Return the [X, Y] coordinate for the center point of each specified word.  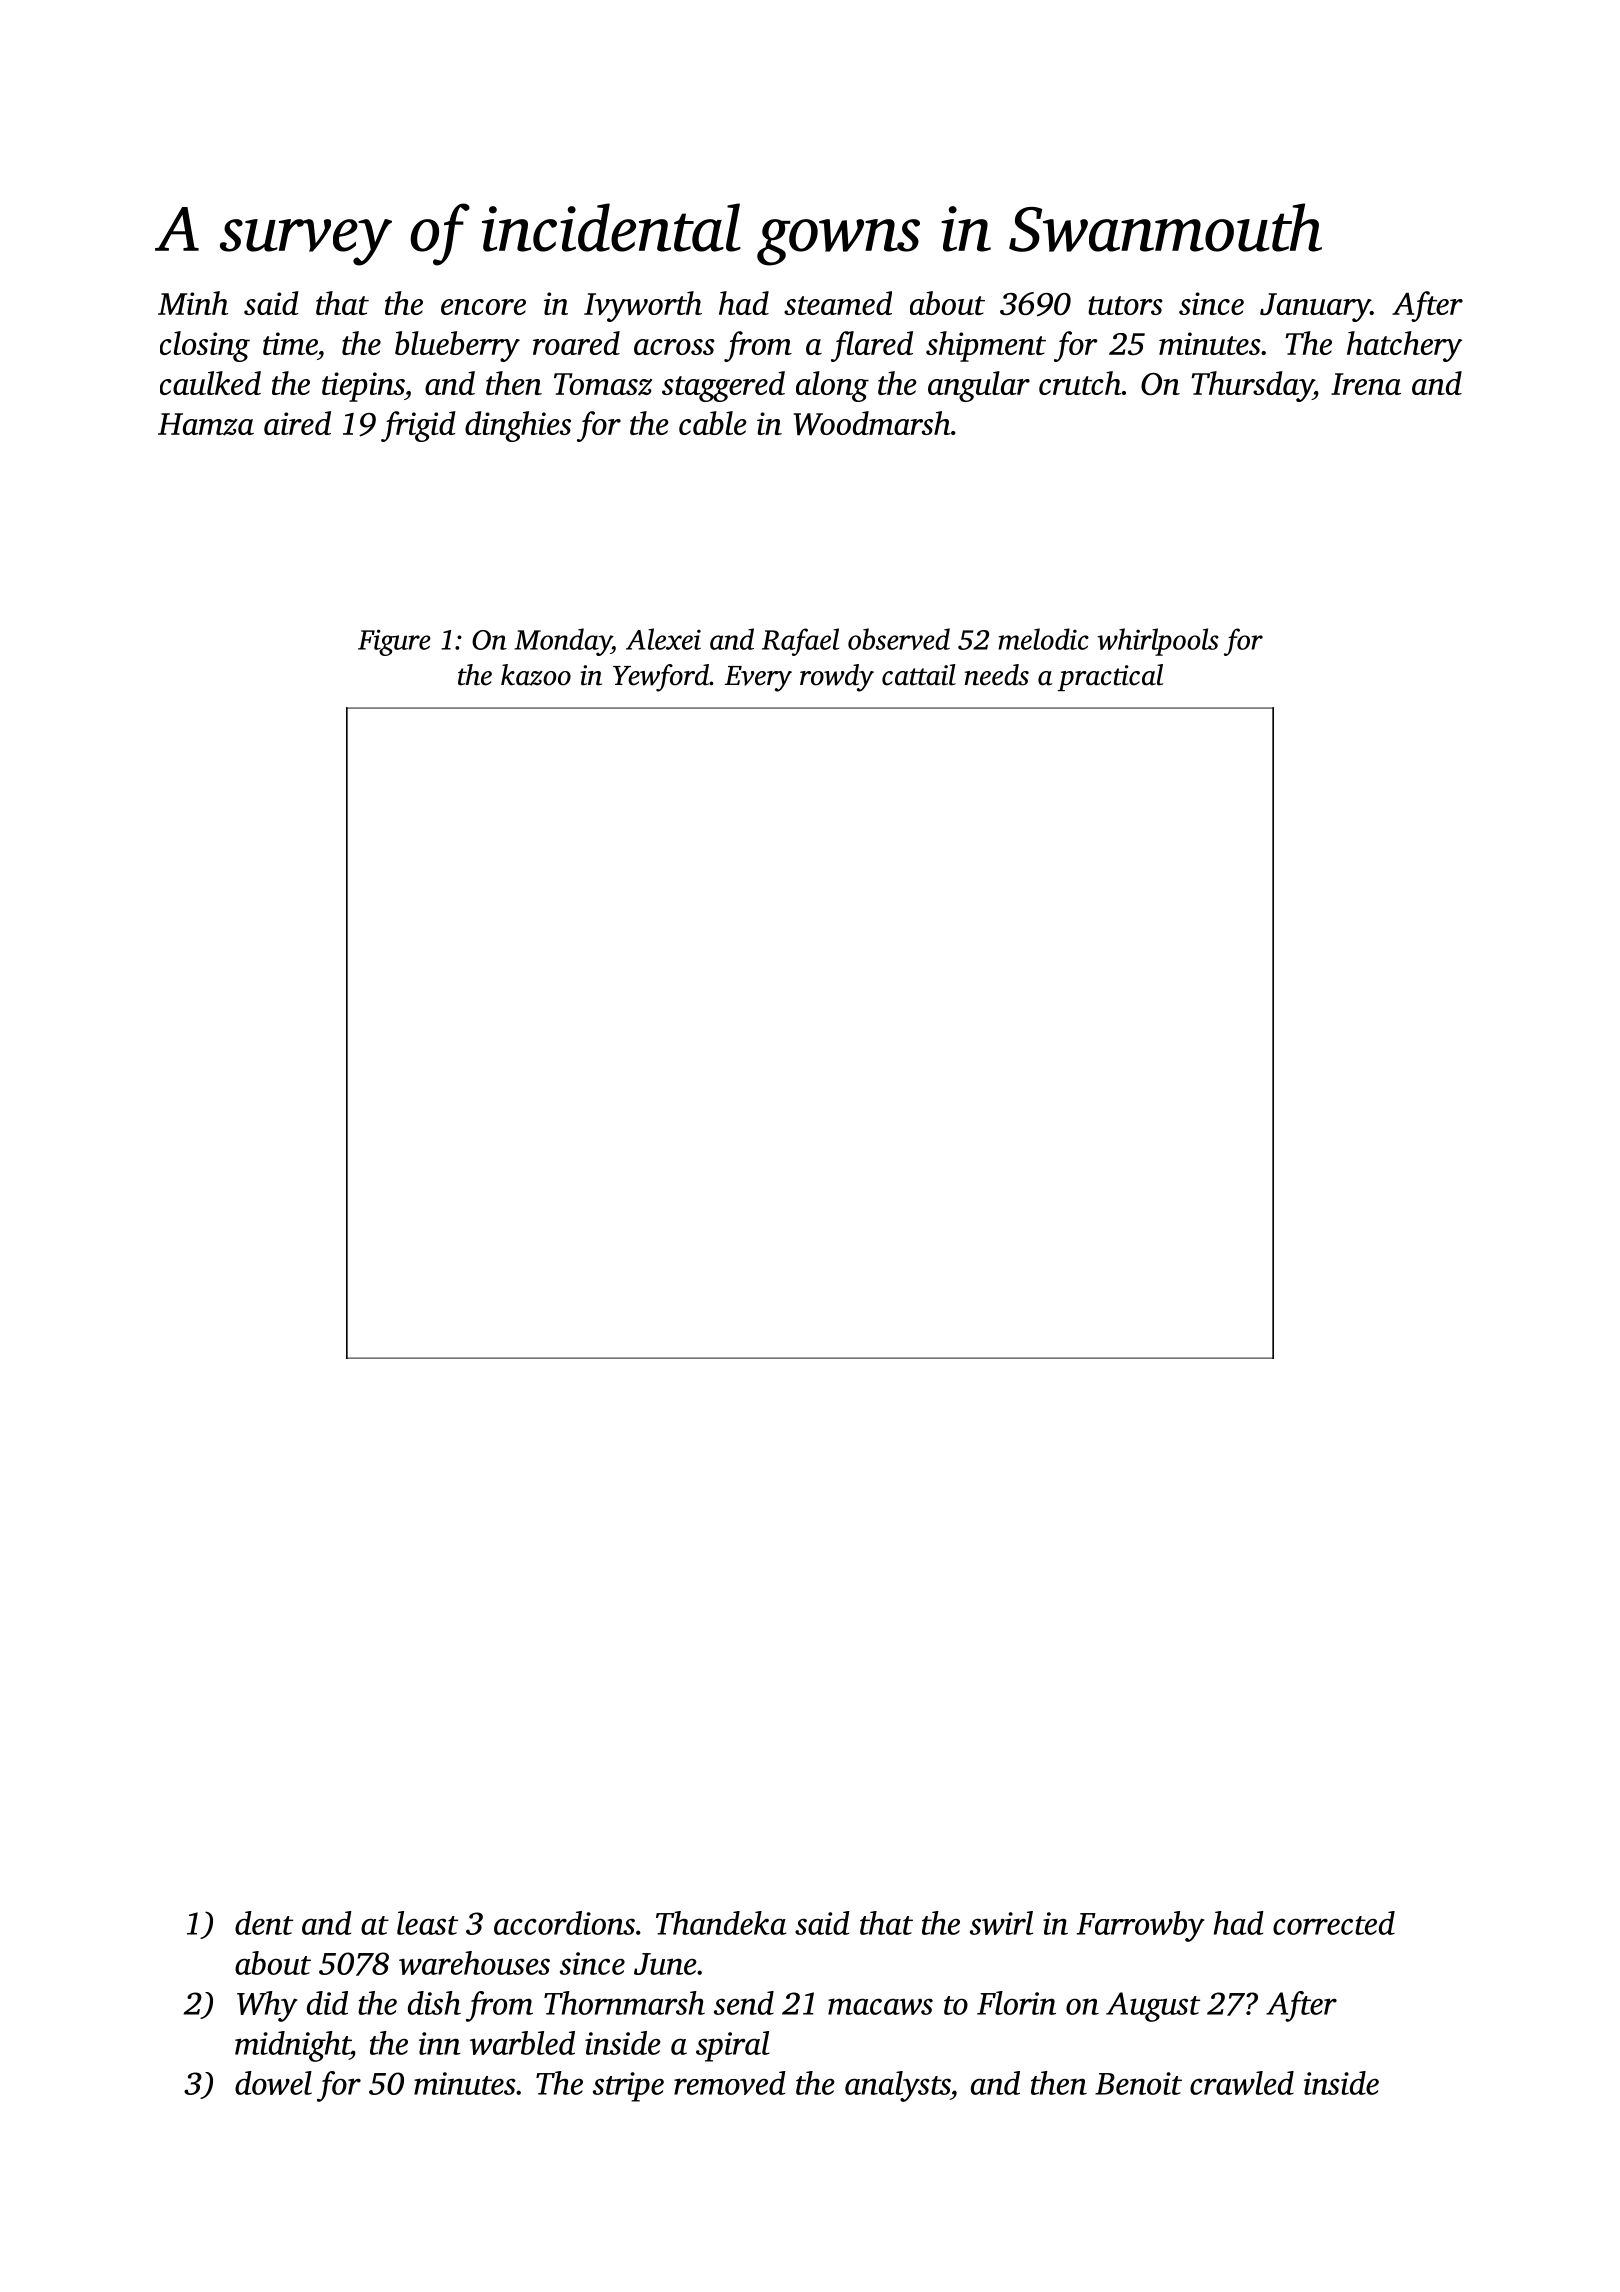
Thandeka [721, 1923]
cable [713, 423]
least [427, 1923]
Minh [193, 303]
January [1315, 307]
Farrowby [1141, 1926]
